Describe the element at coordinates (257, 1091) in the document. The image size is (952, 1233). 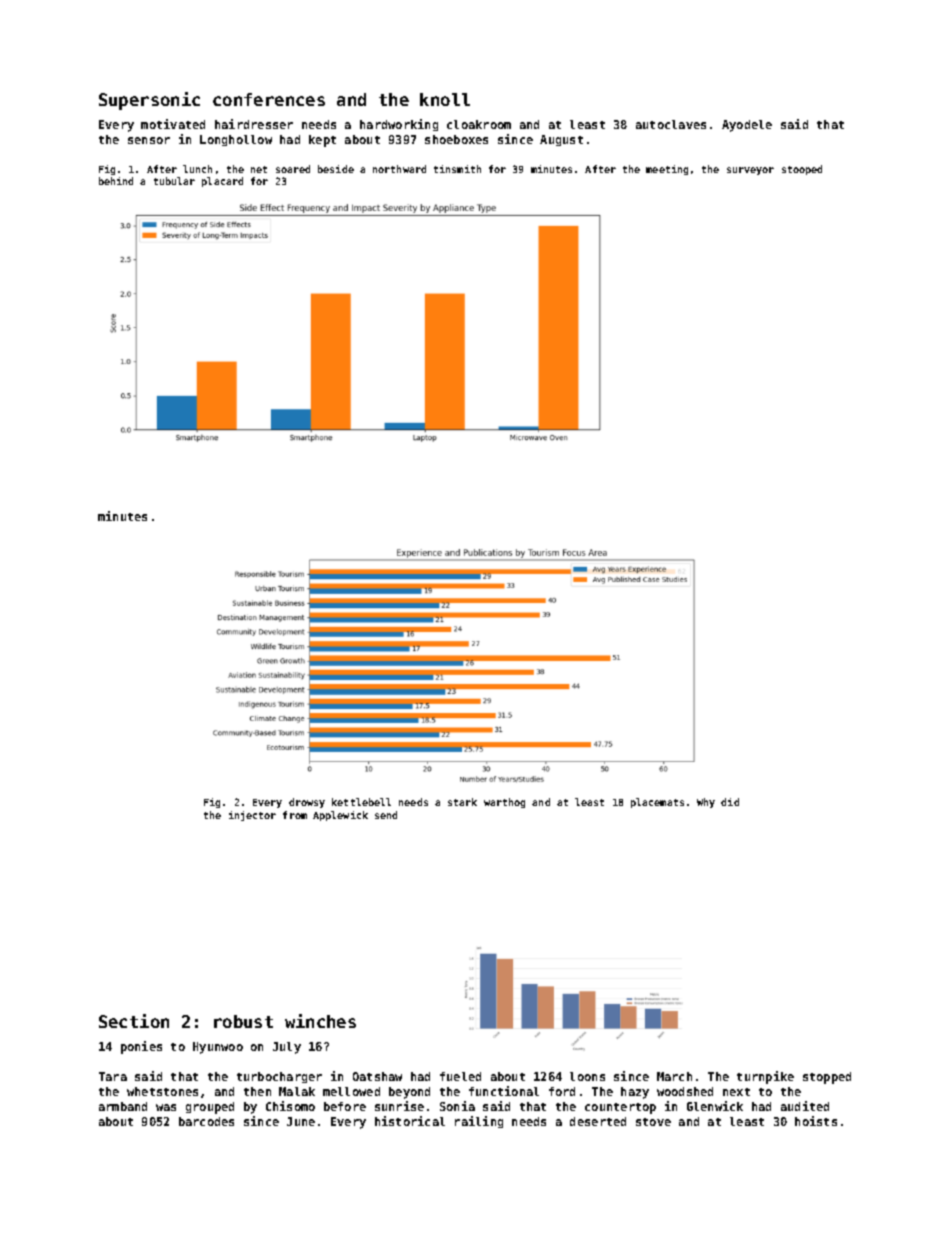
I see `then` at that location.
